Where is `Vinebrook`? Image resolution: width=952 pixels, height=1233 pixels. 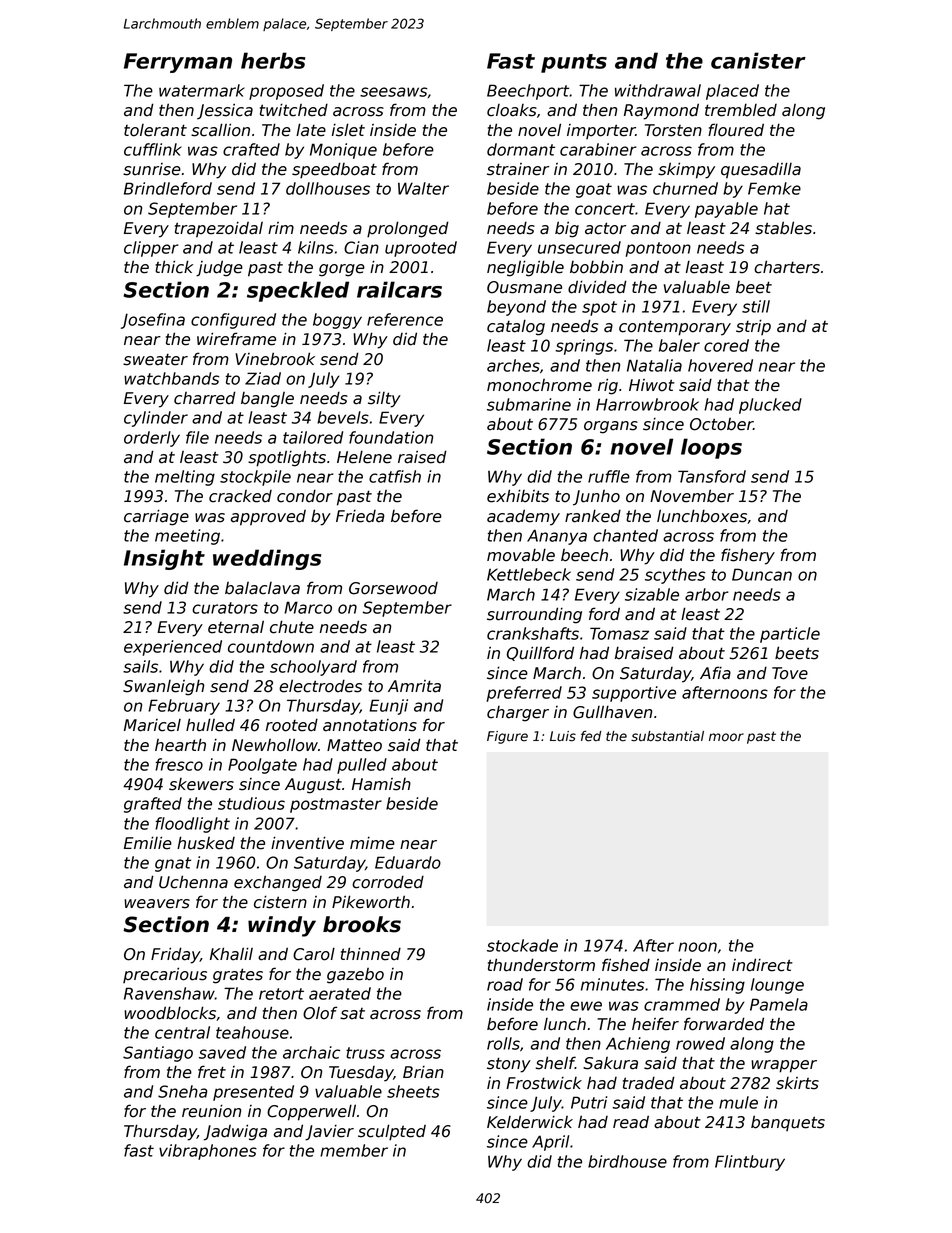
Vinebrook is located at coordinates (275, 359).
